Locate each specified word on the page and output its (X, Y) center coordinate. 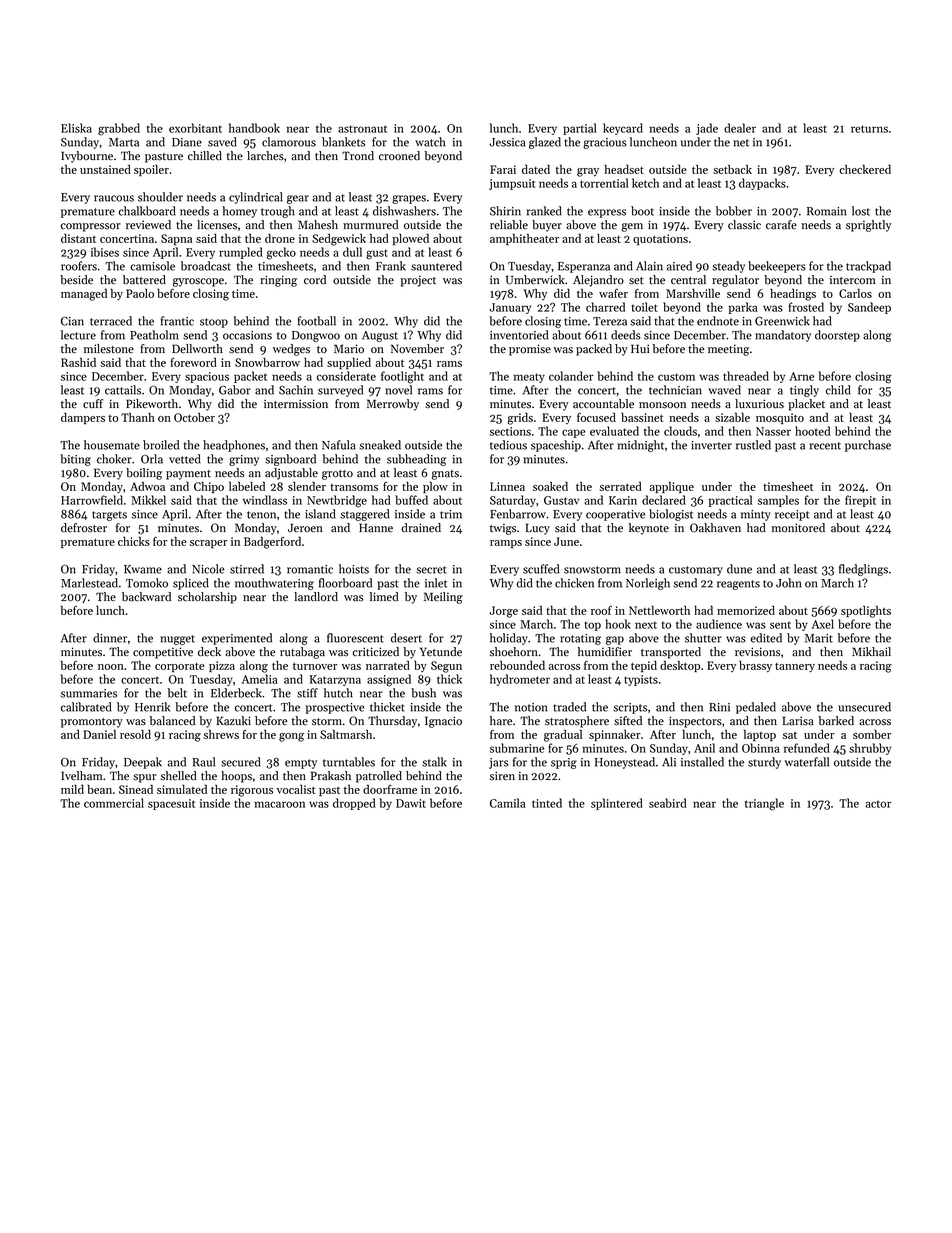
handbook (254, 128)
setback (732, 169)
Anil (704, 748)
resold (135, 734)
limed (384, 597)
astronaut (362, 129)
